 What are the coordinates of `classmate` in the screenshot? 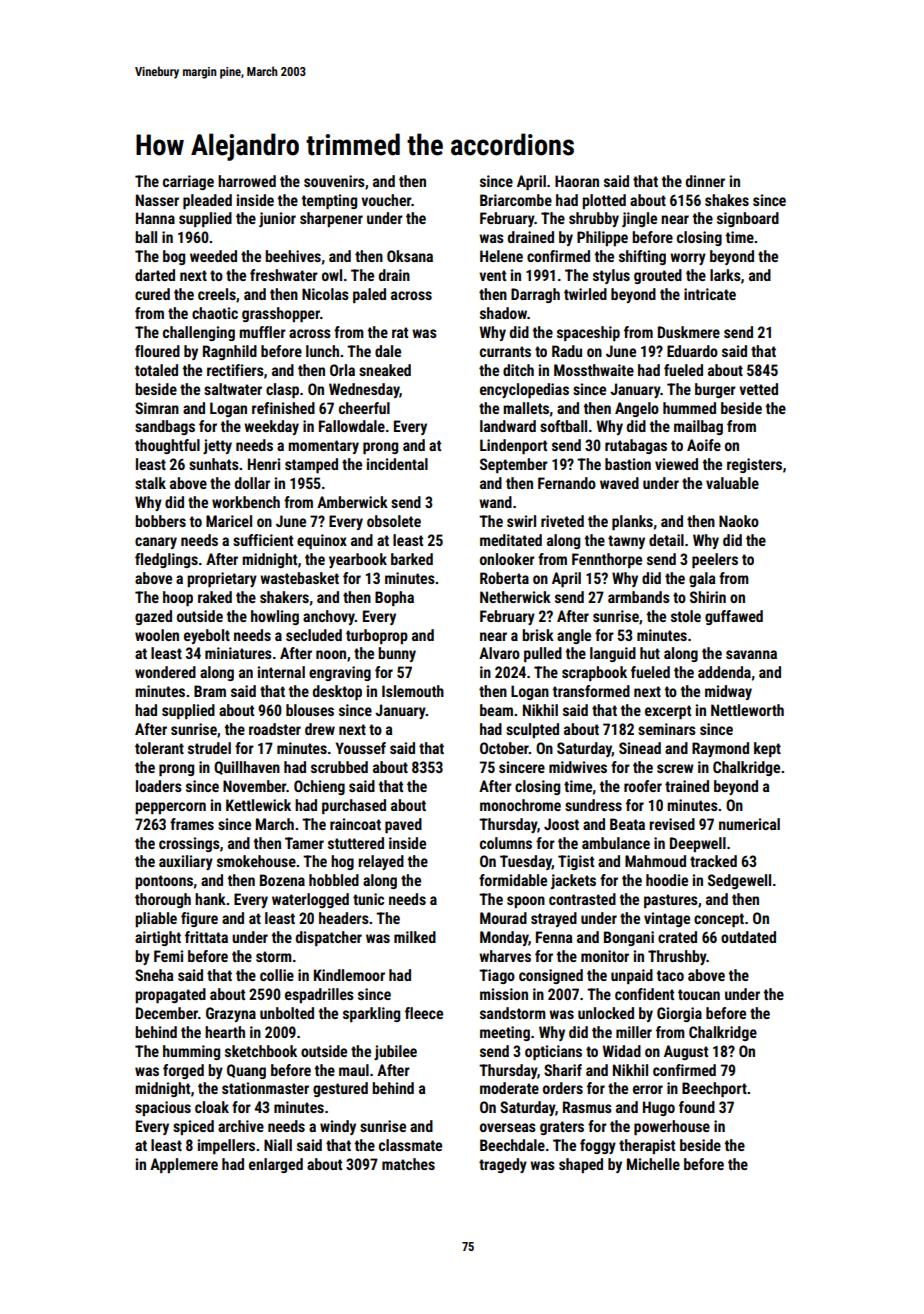 It's located at (410, 1145).
